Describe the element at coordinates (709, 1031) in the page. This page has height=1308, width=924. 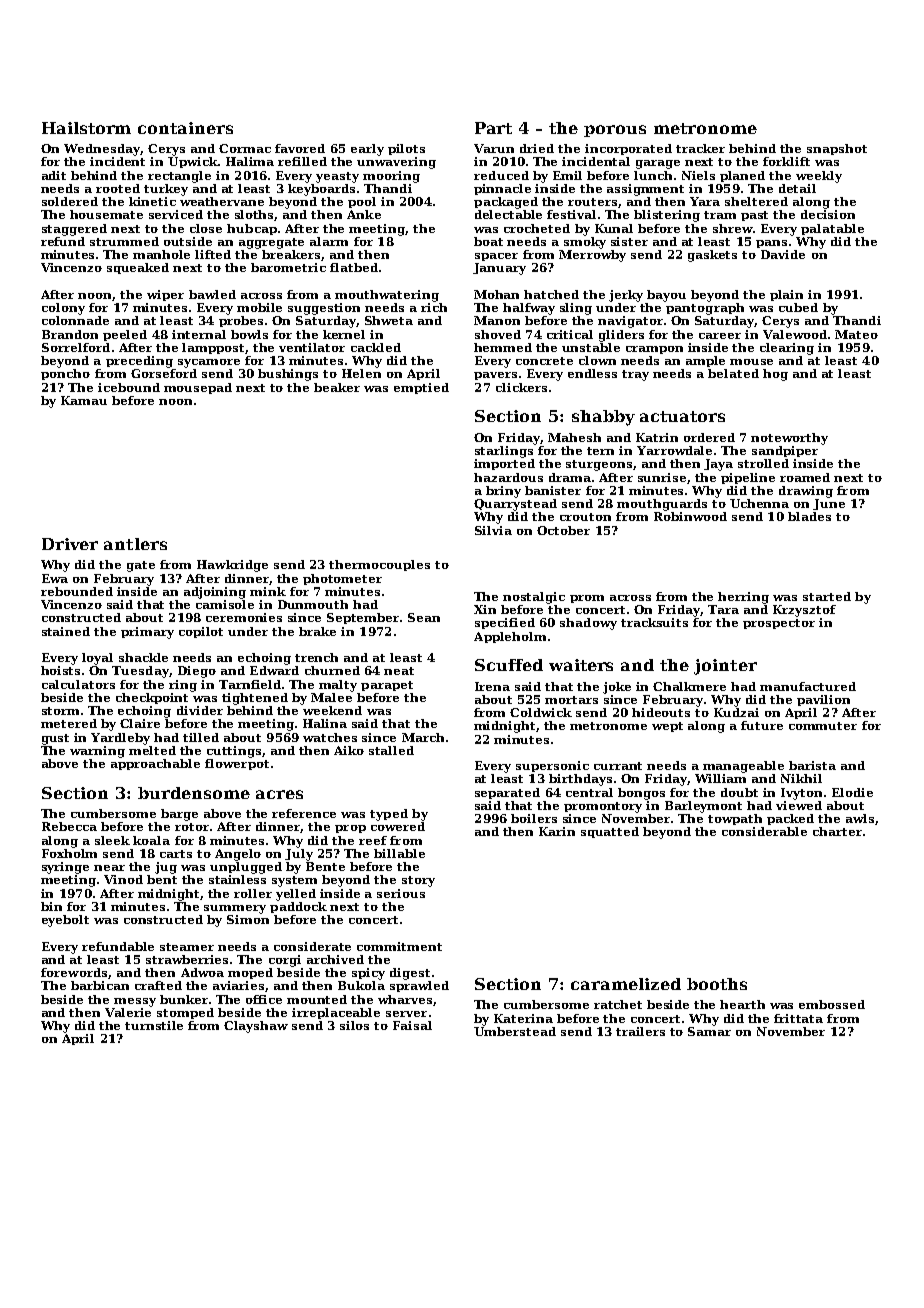
I see `Samar` at that location.
